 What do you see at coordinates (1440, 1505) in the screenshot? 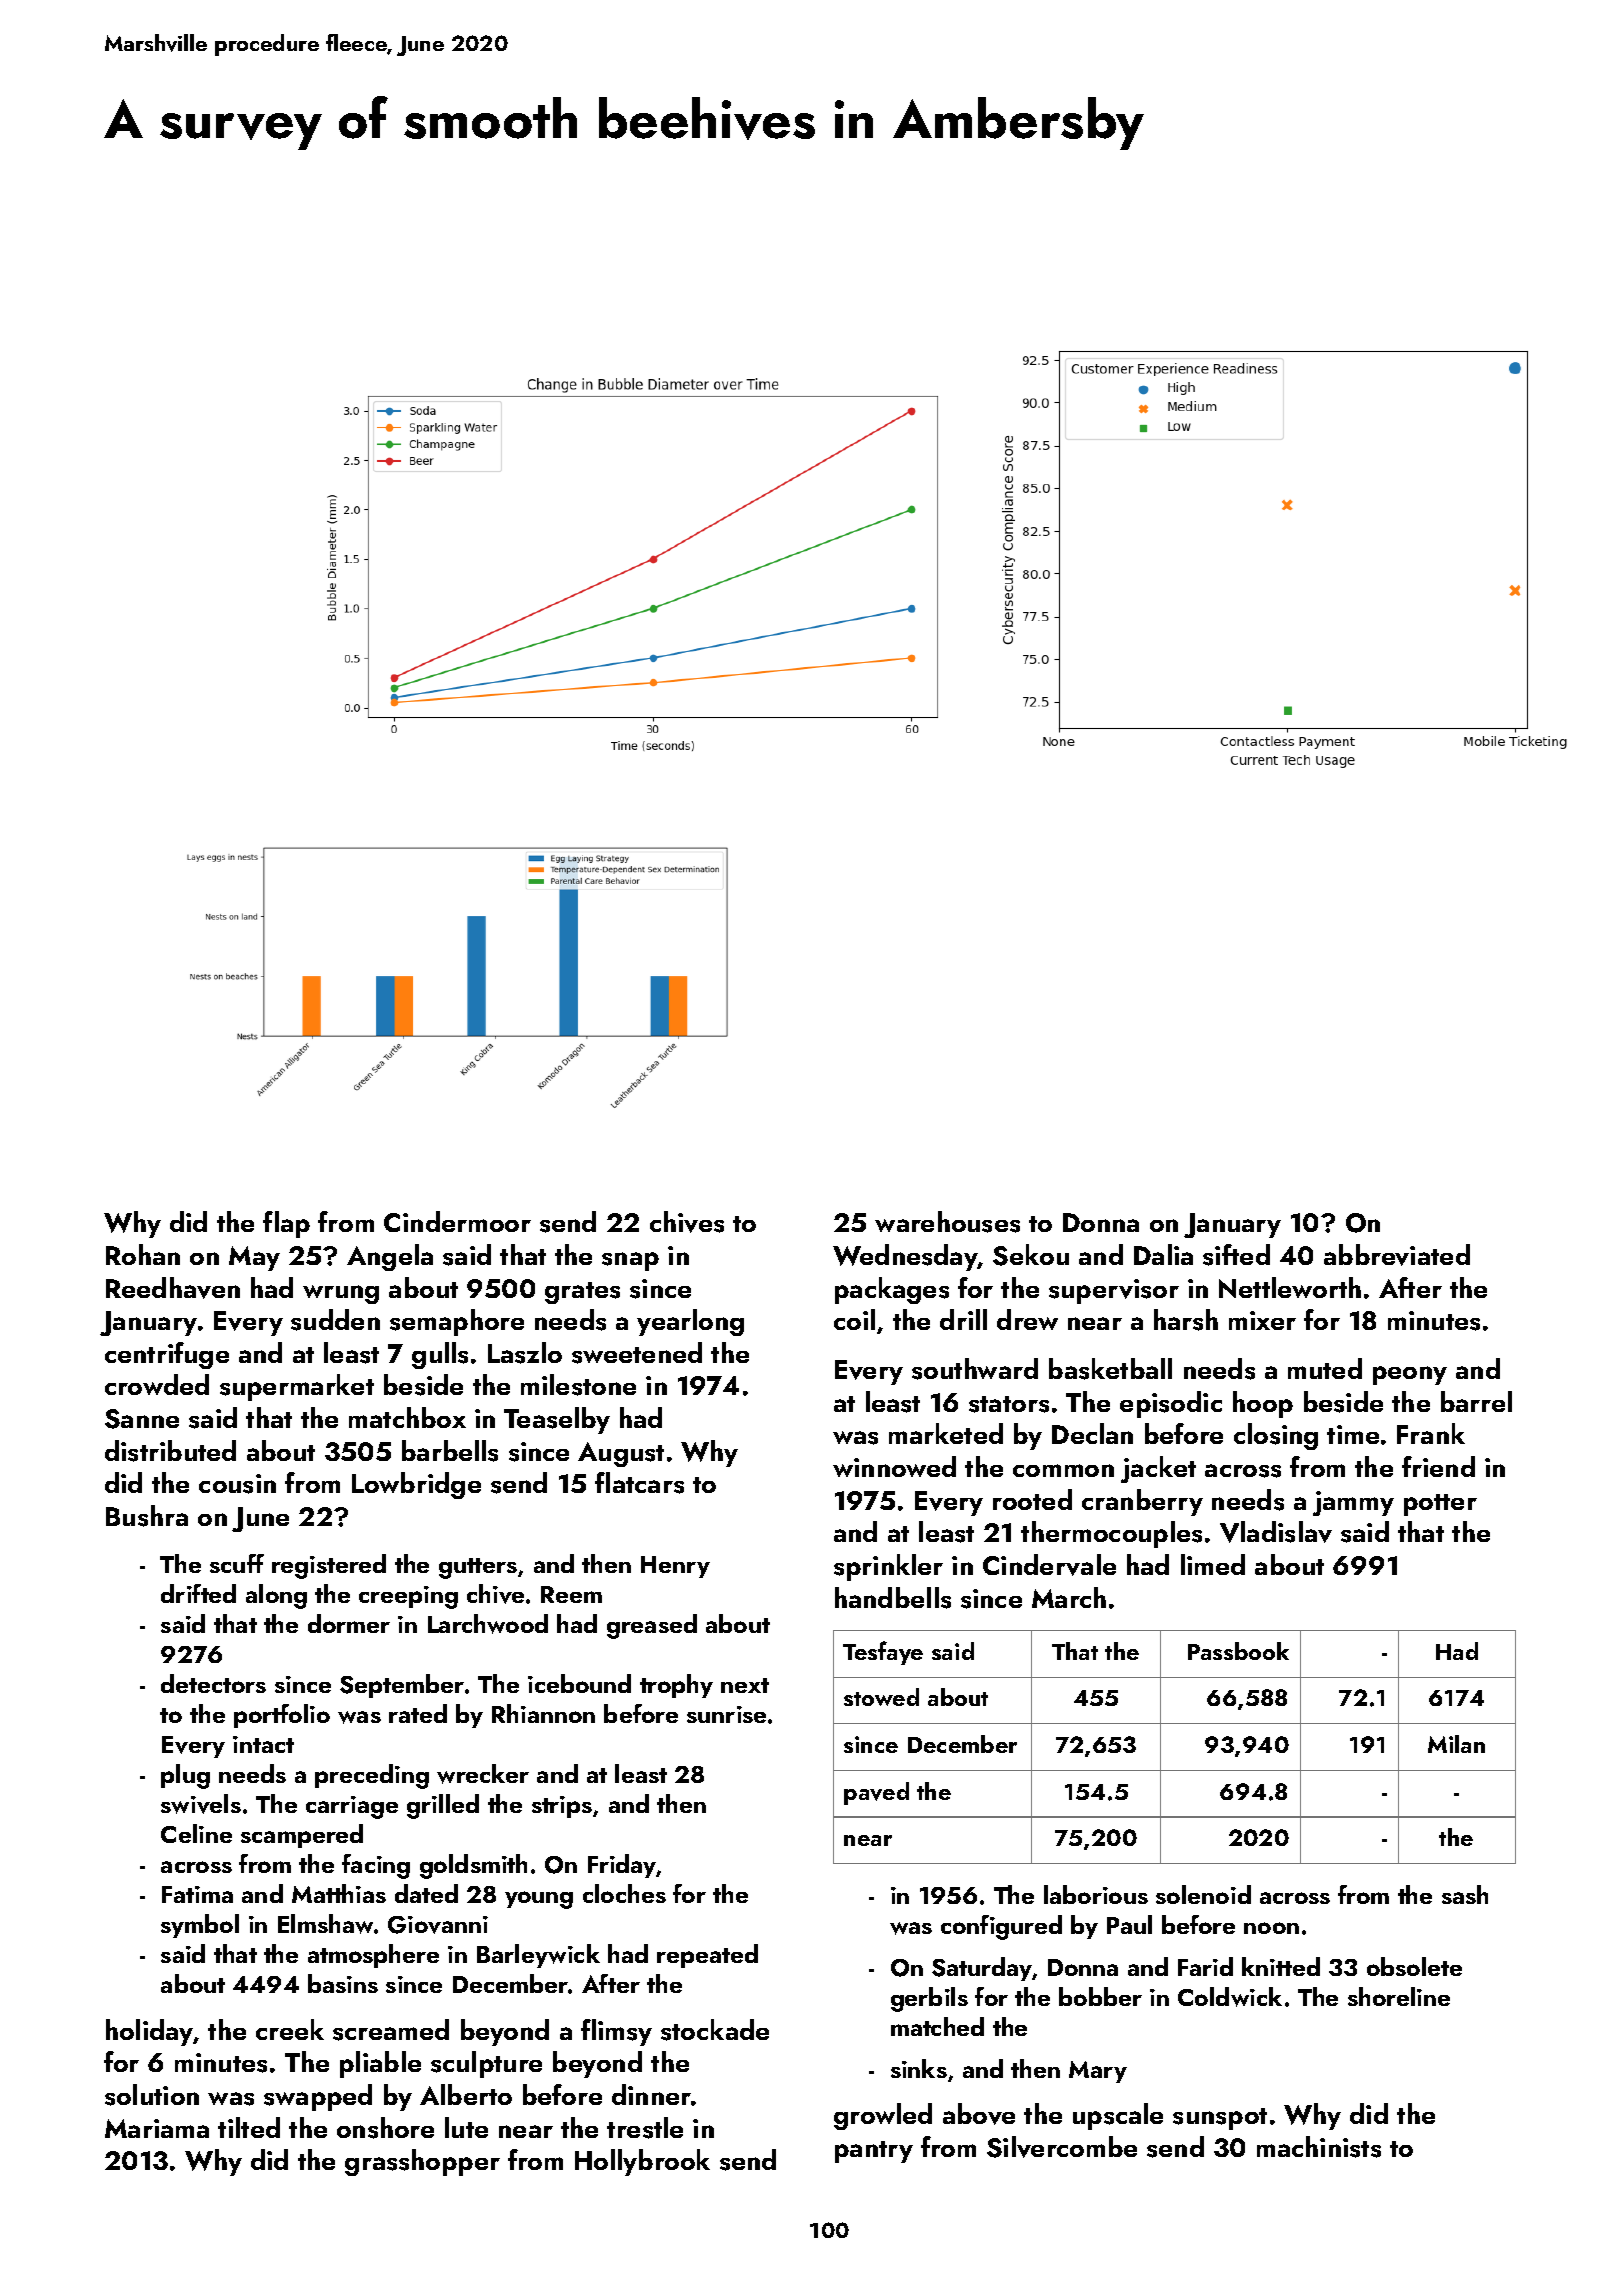
I see `potter` at bounding box center [1440, 1505].
